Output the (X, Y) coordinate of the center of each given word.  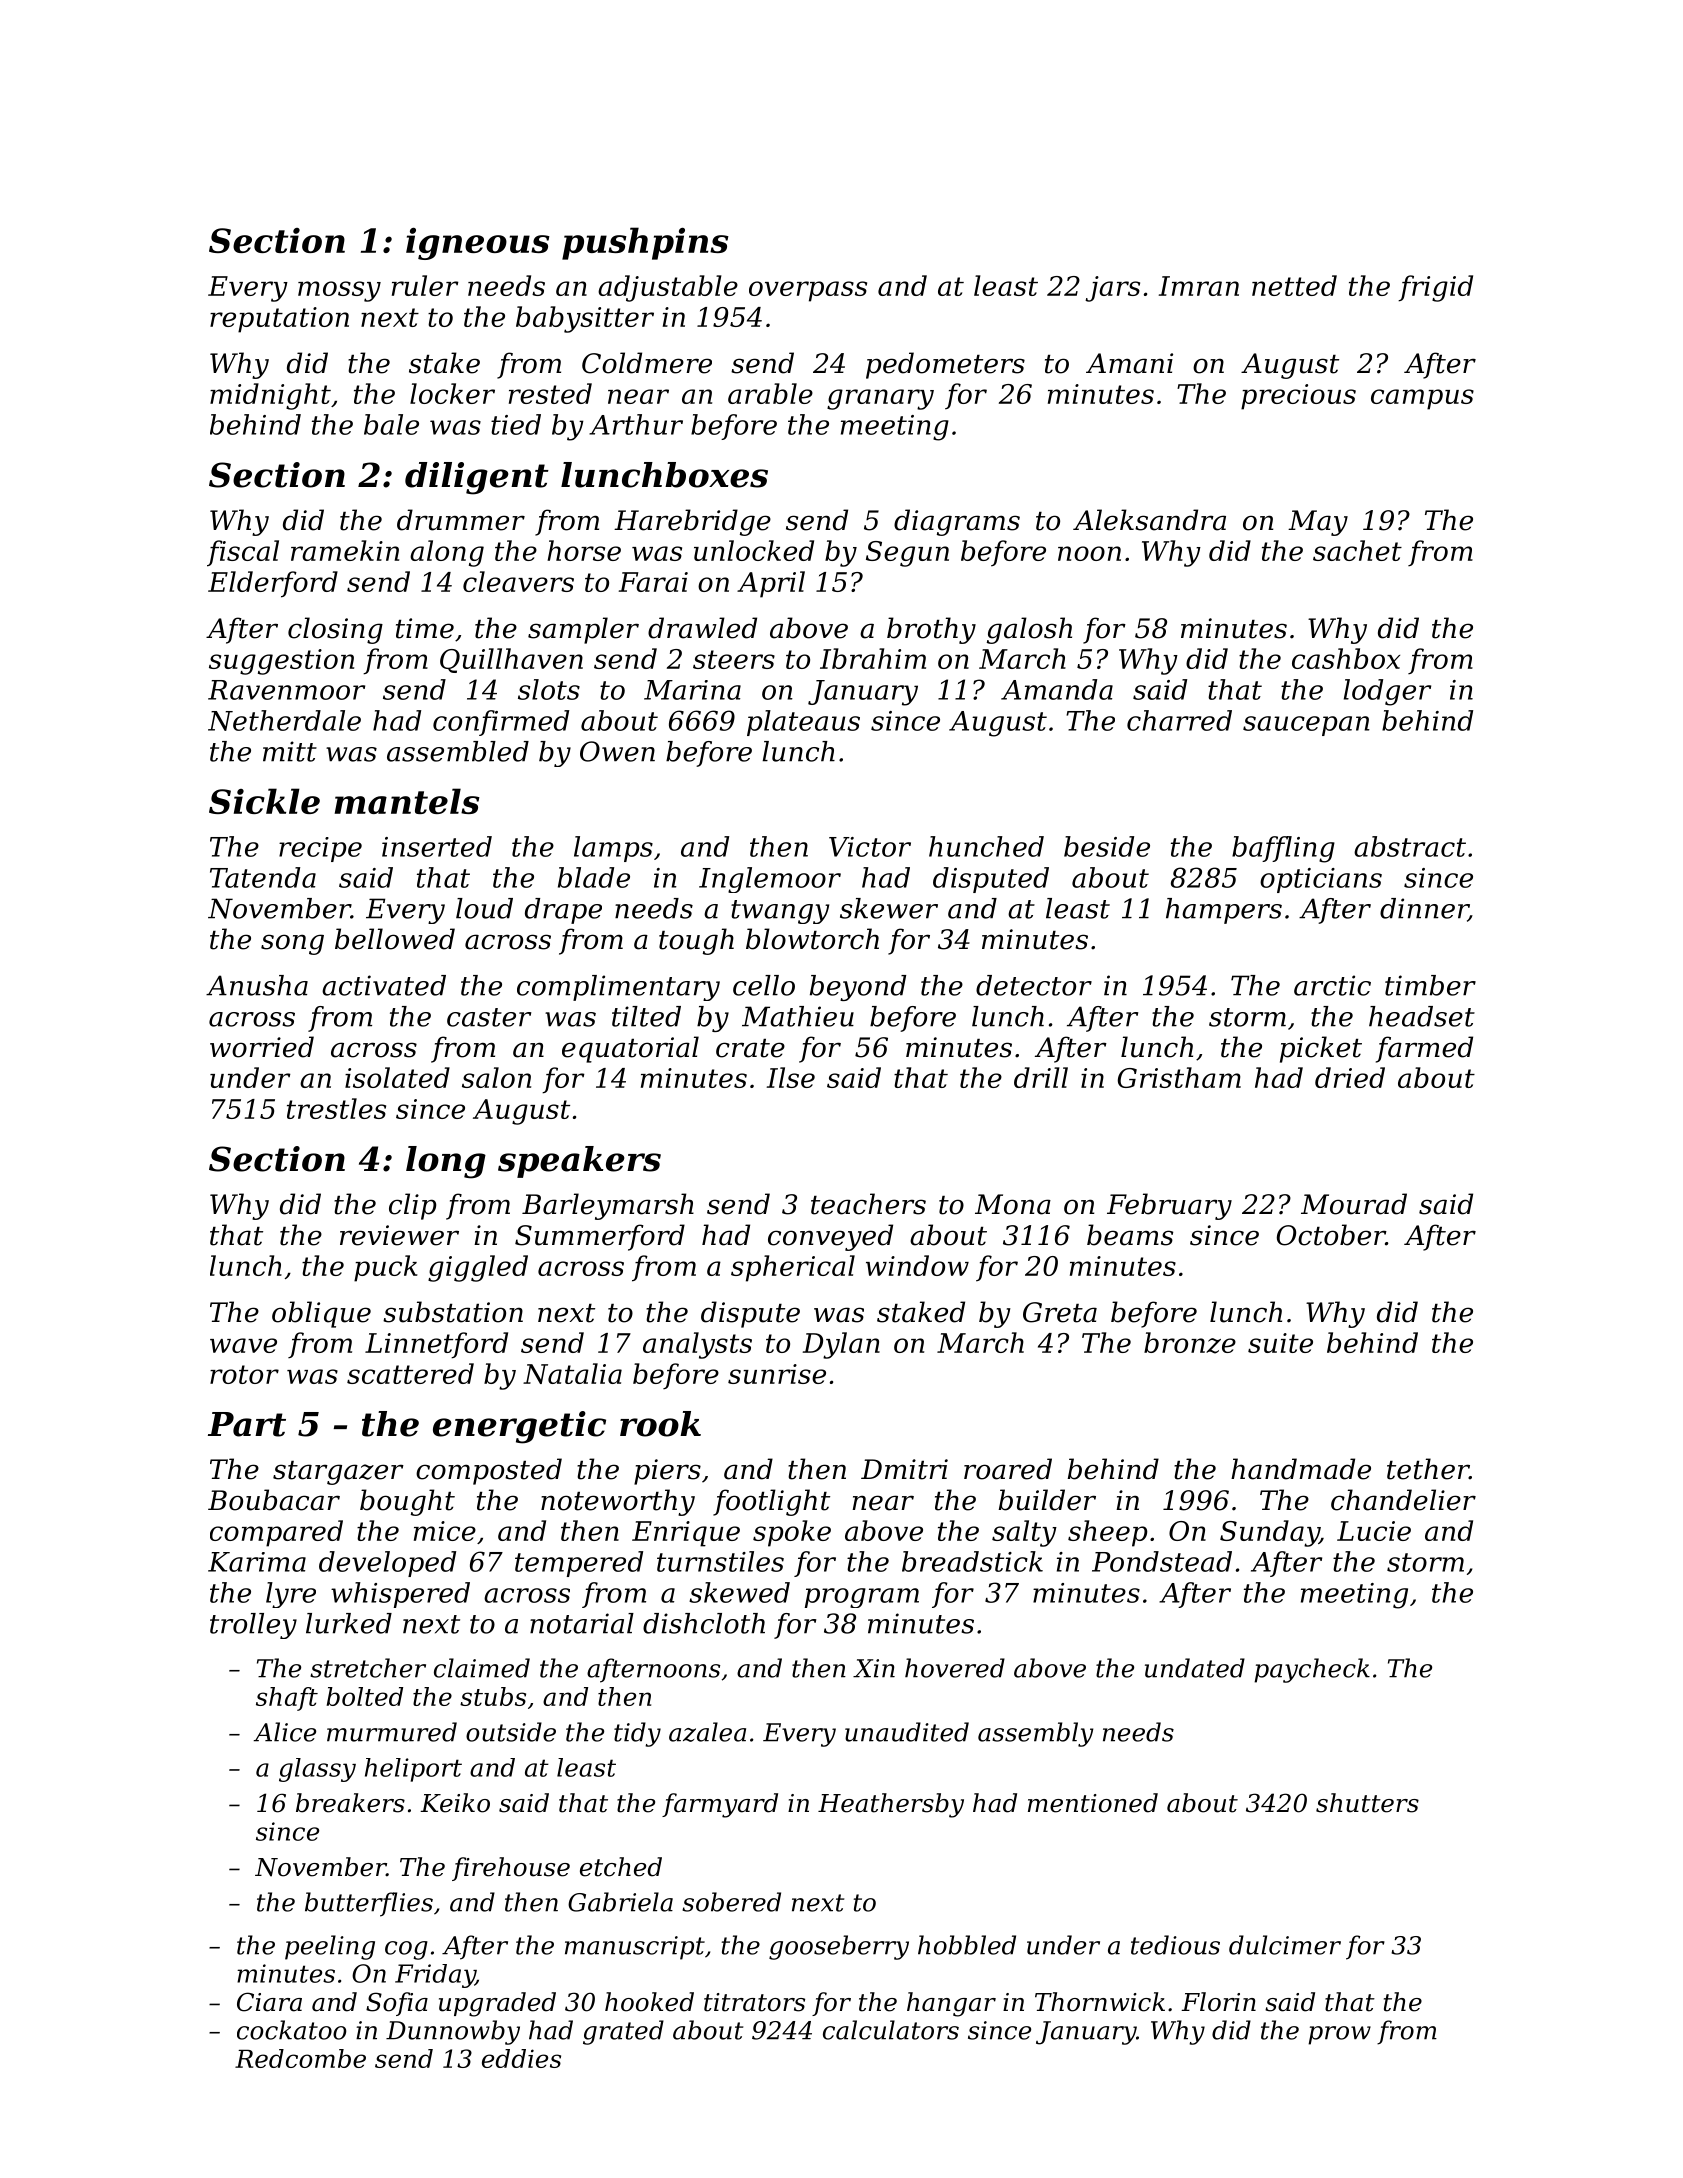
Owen (617, 751)
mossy (339, 291)
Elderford (273, 584)
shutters (1367, 1803)
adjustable (668, 288)
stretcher (368, 1668)
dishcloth (704, 1623)
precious (1298, 397)
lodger (1387, 692)
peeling (330, 1947)
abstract (1410, 846)
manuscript (635, 1948)
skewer (889, 908)
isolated (397, 1077)
